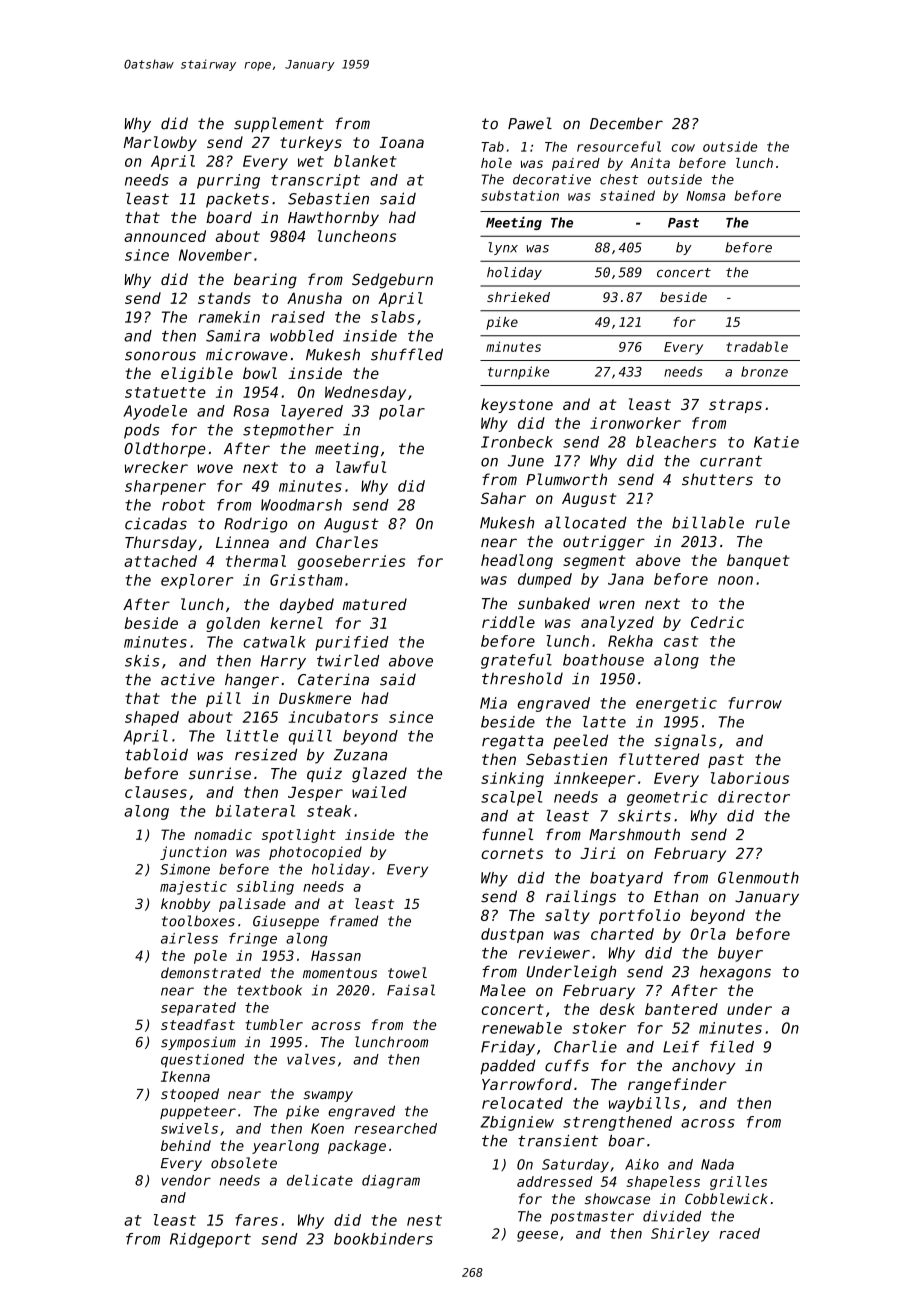  What do you see at coordinates (142, 661) in the screenshot?
I see `skis` at bounding box center [142, 661].
